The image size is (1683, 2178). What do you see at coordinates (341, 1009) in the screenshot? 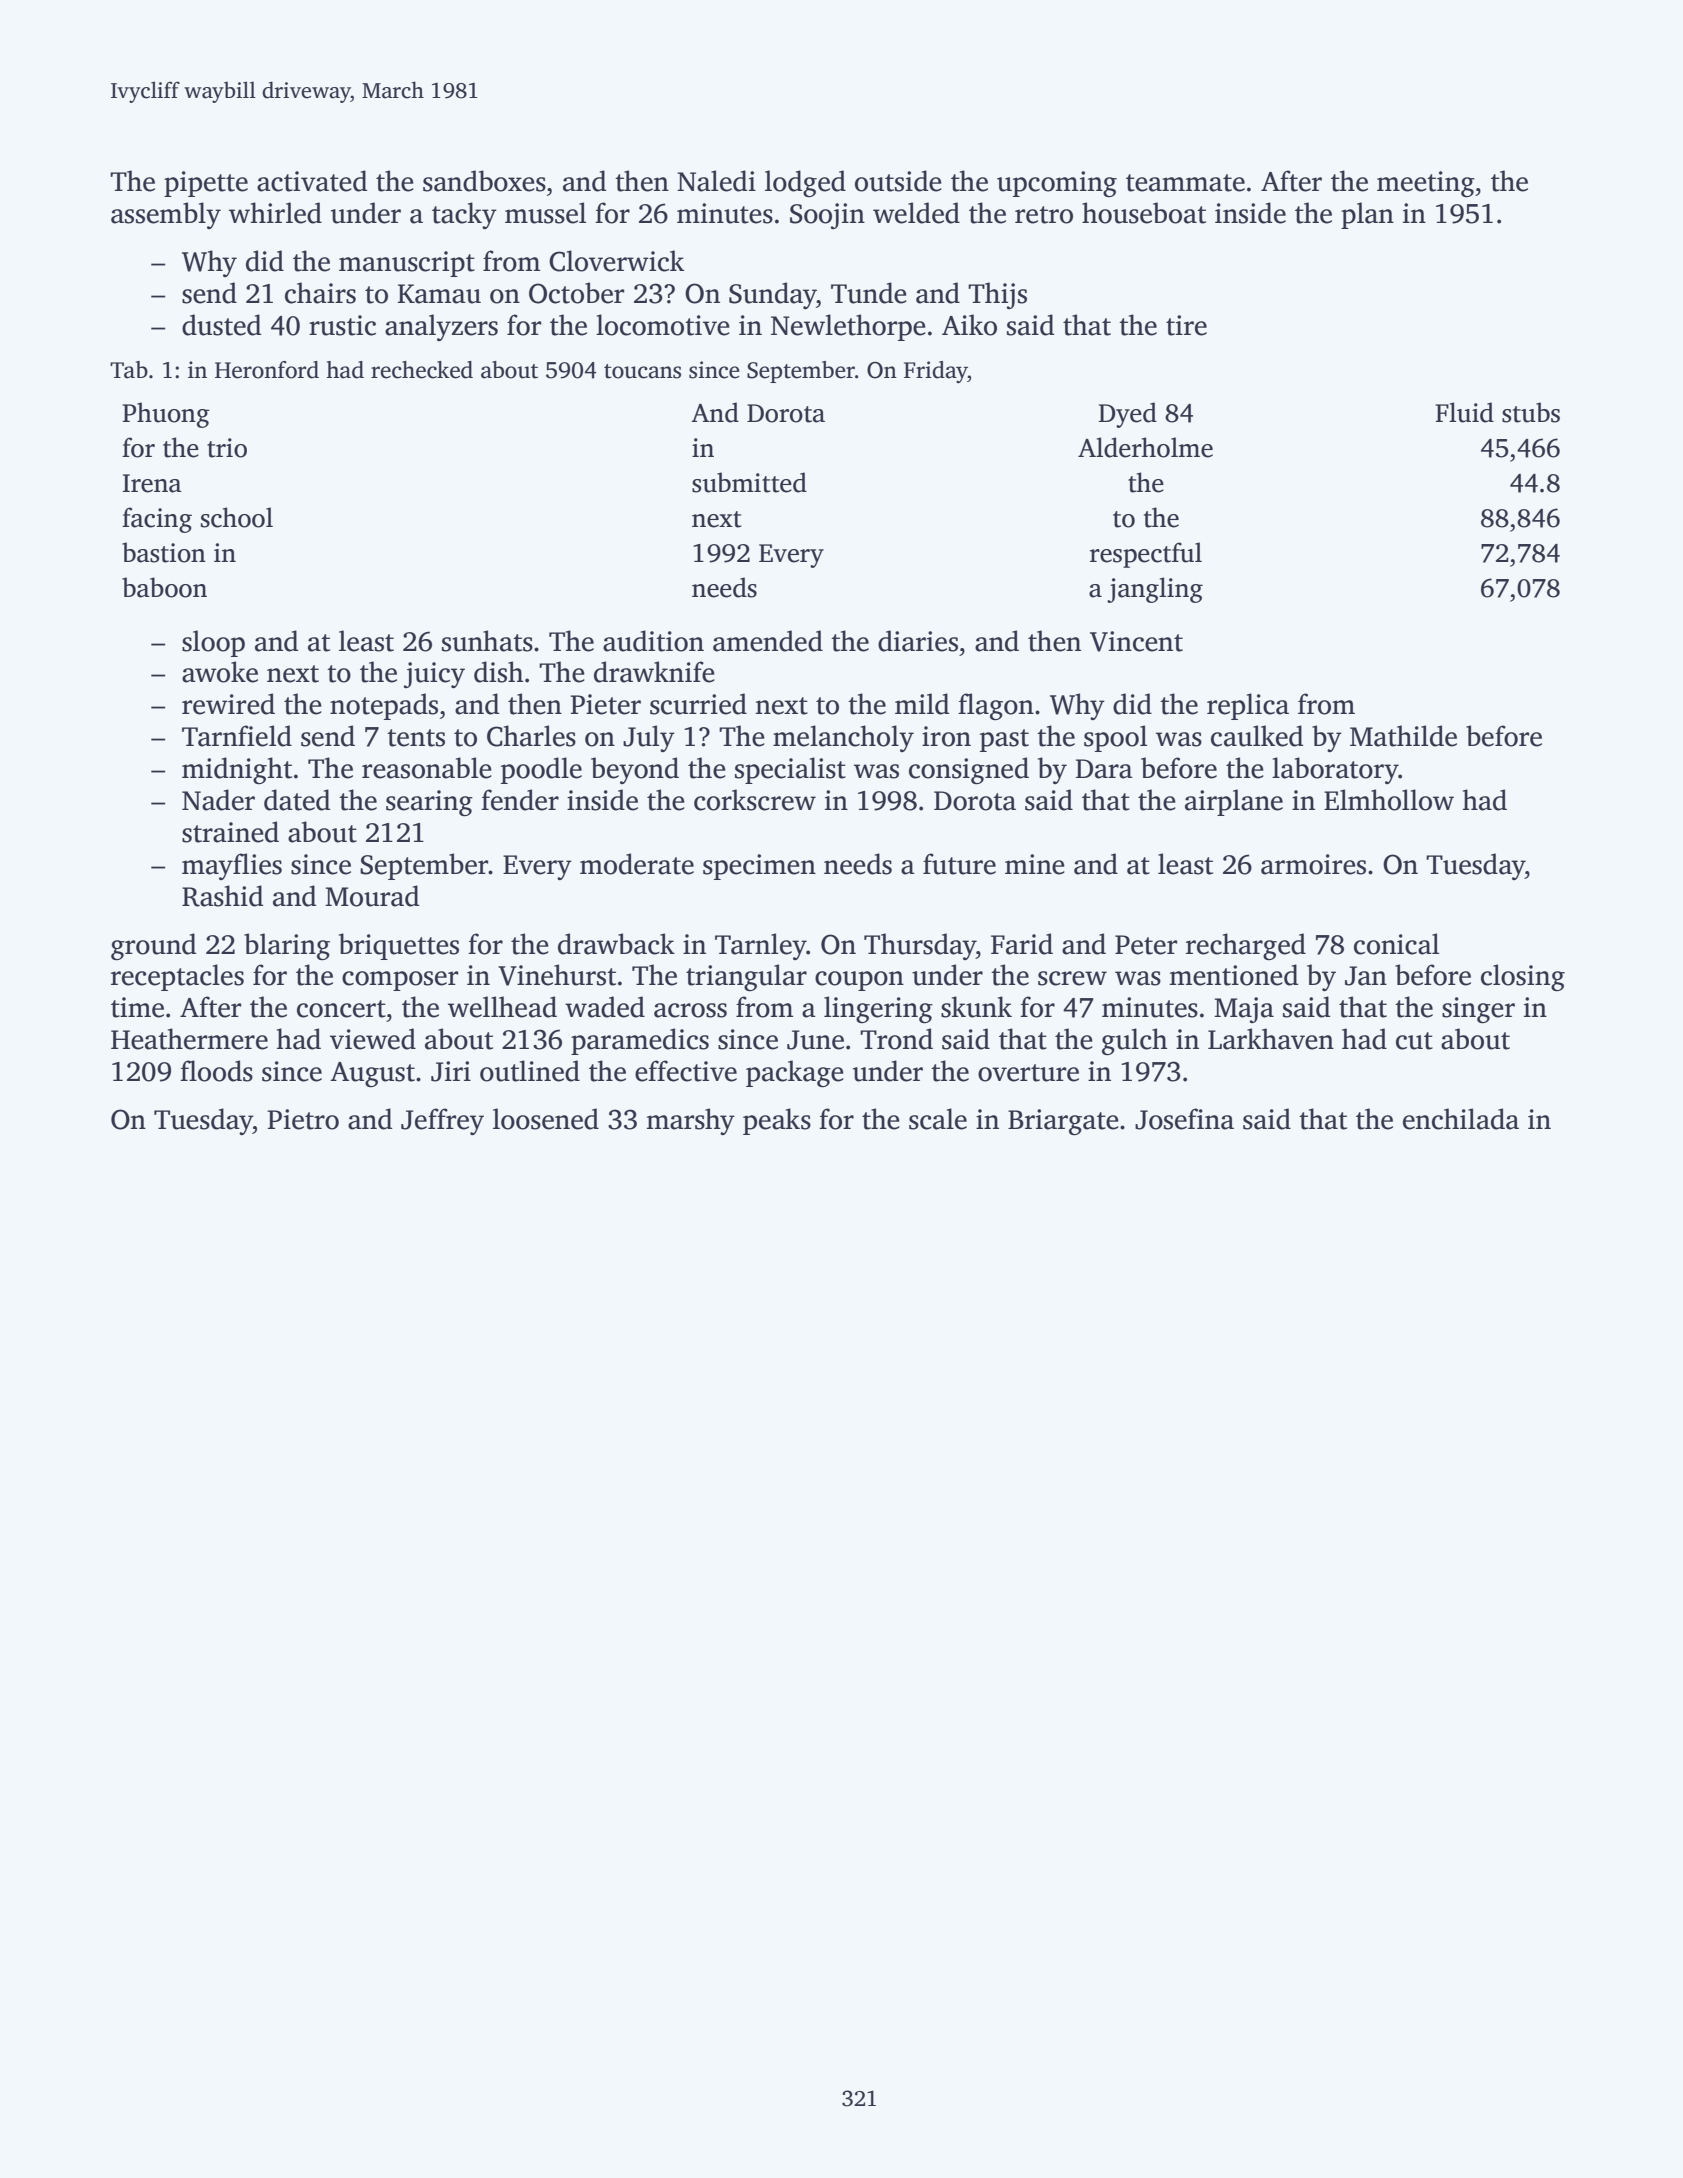
I see `concert` at bounding box center [341, 1009].
